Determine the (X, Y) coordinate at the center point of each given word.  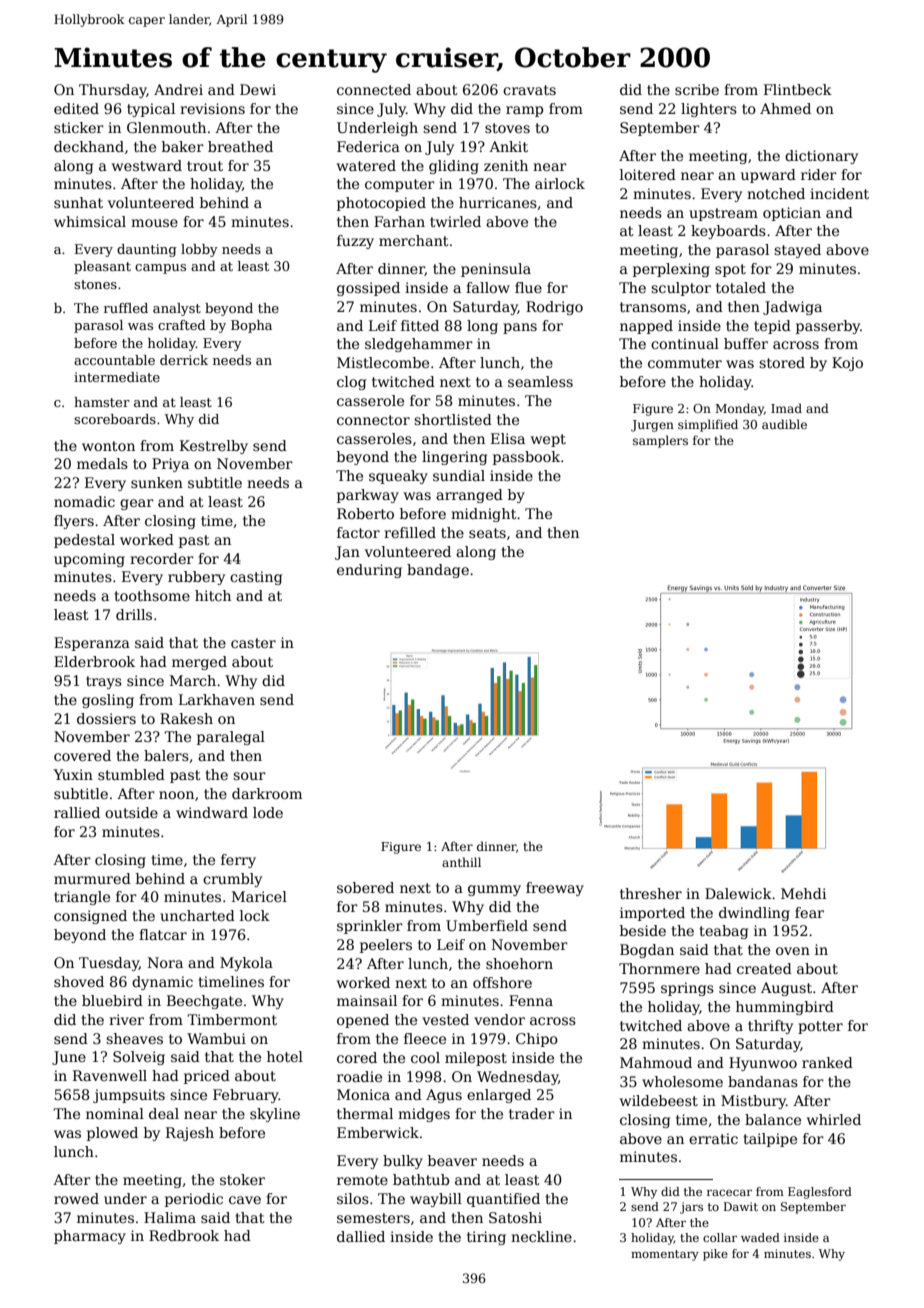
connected (374, 89)
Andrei (178, 89)
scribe (697, 89)
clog (351, 383)
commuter (685, 363)
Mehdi (803, 893)
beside (643, 930)
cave (245, 1200)
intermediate (117, 377)
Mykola (246, 964)
